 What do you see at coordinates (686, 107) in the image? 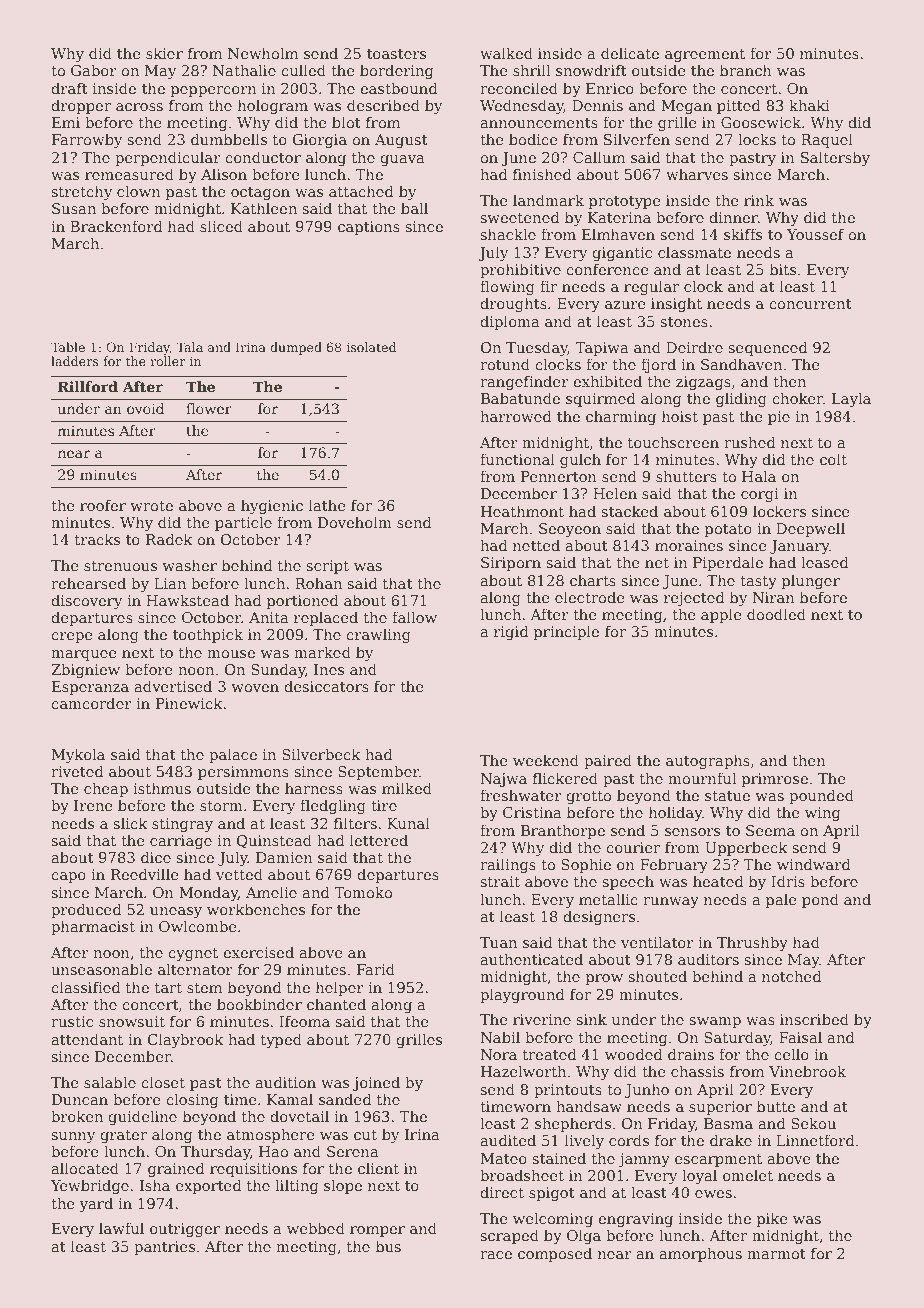
I see `Megan` at bounding box center [686, 107].
